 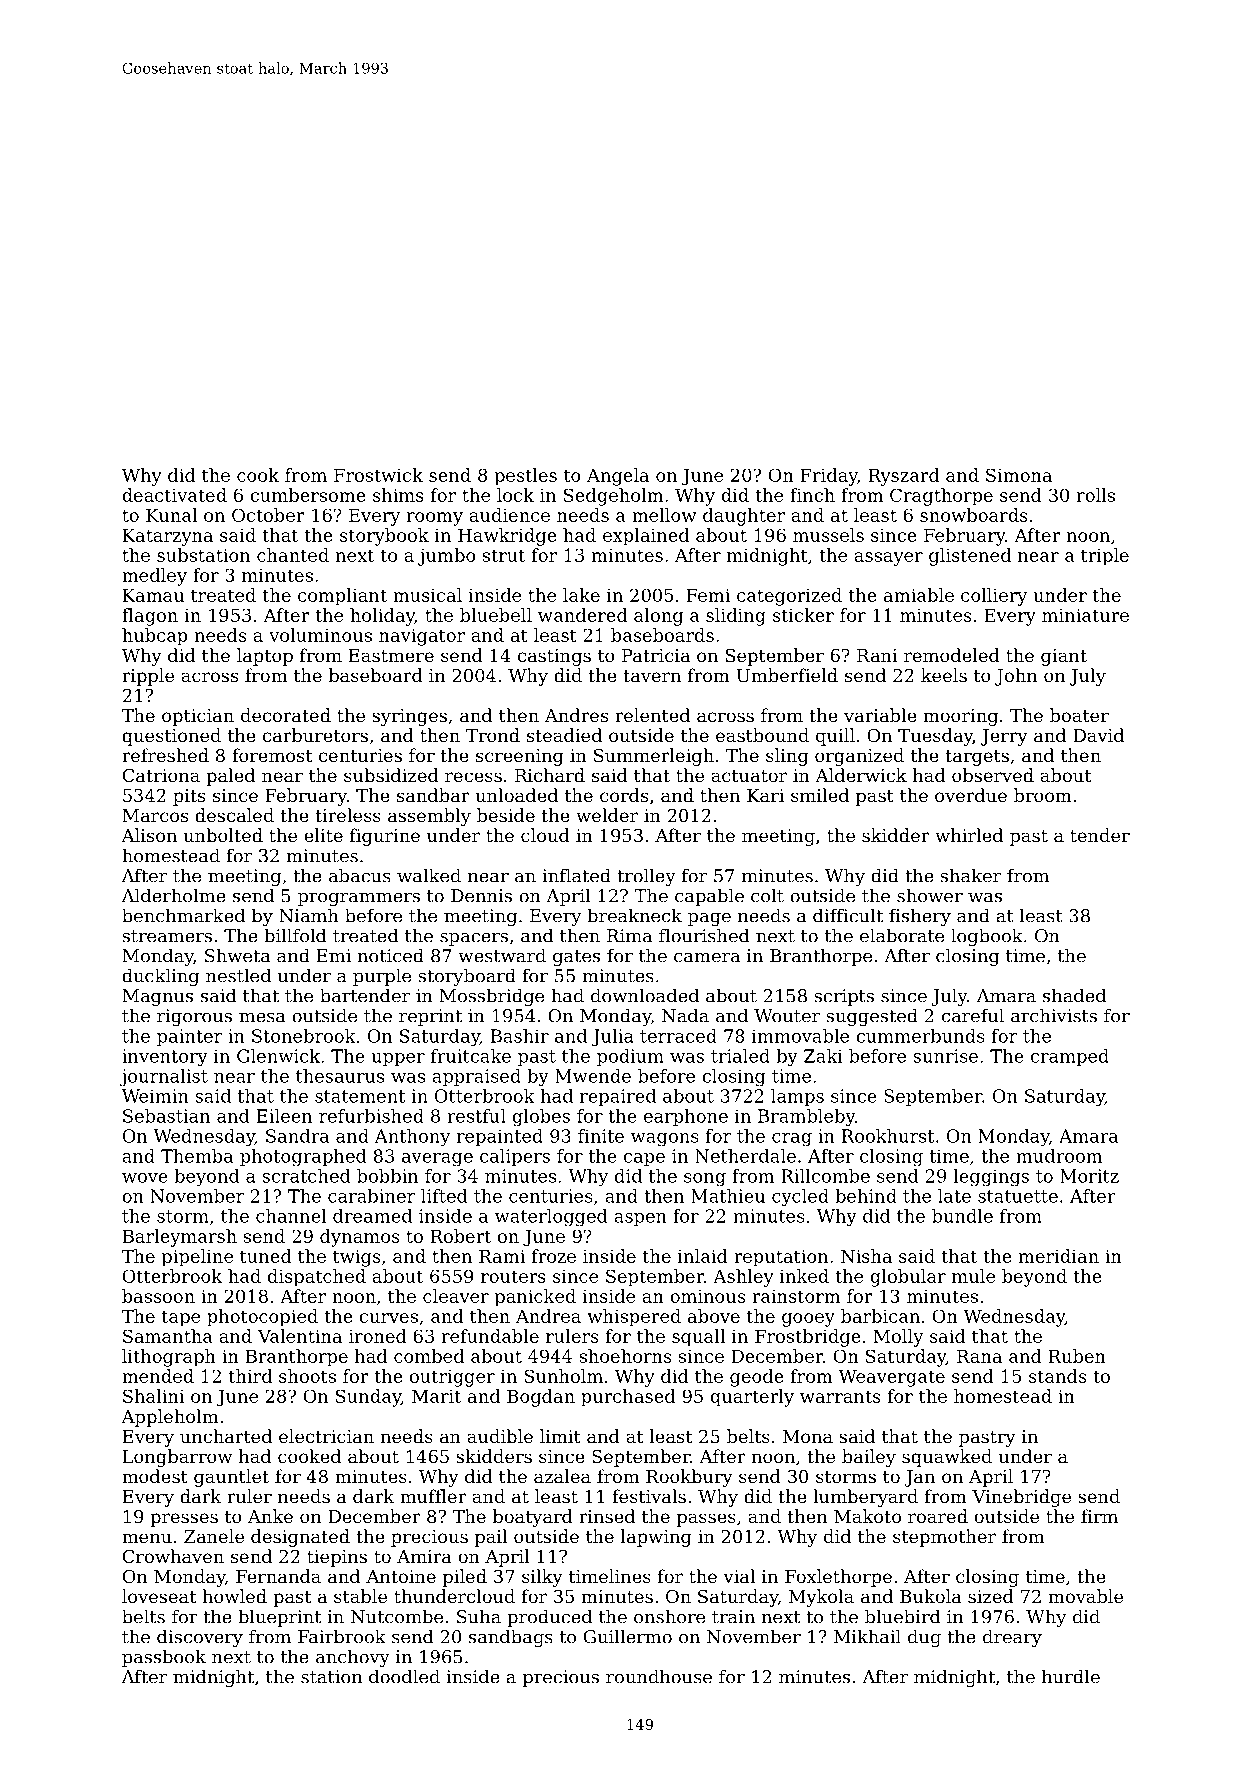 I want to click on calipers, so click(x=515, y=1157).
